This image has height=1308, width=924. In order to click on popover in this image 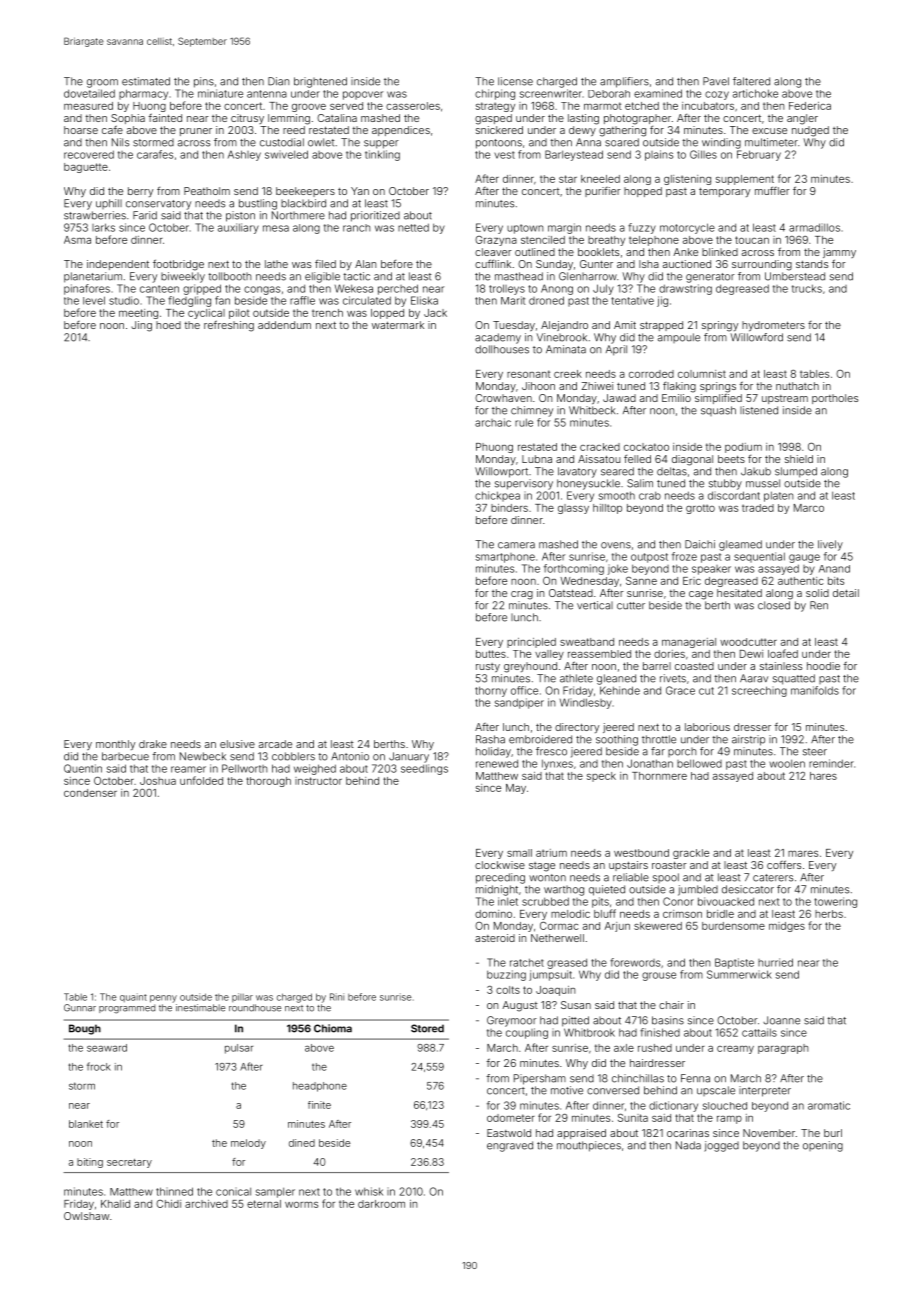, I will do `click(363, 95)`.
